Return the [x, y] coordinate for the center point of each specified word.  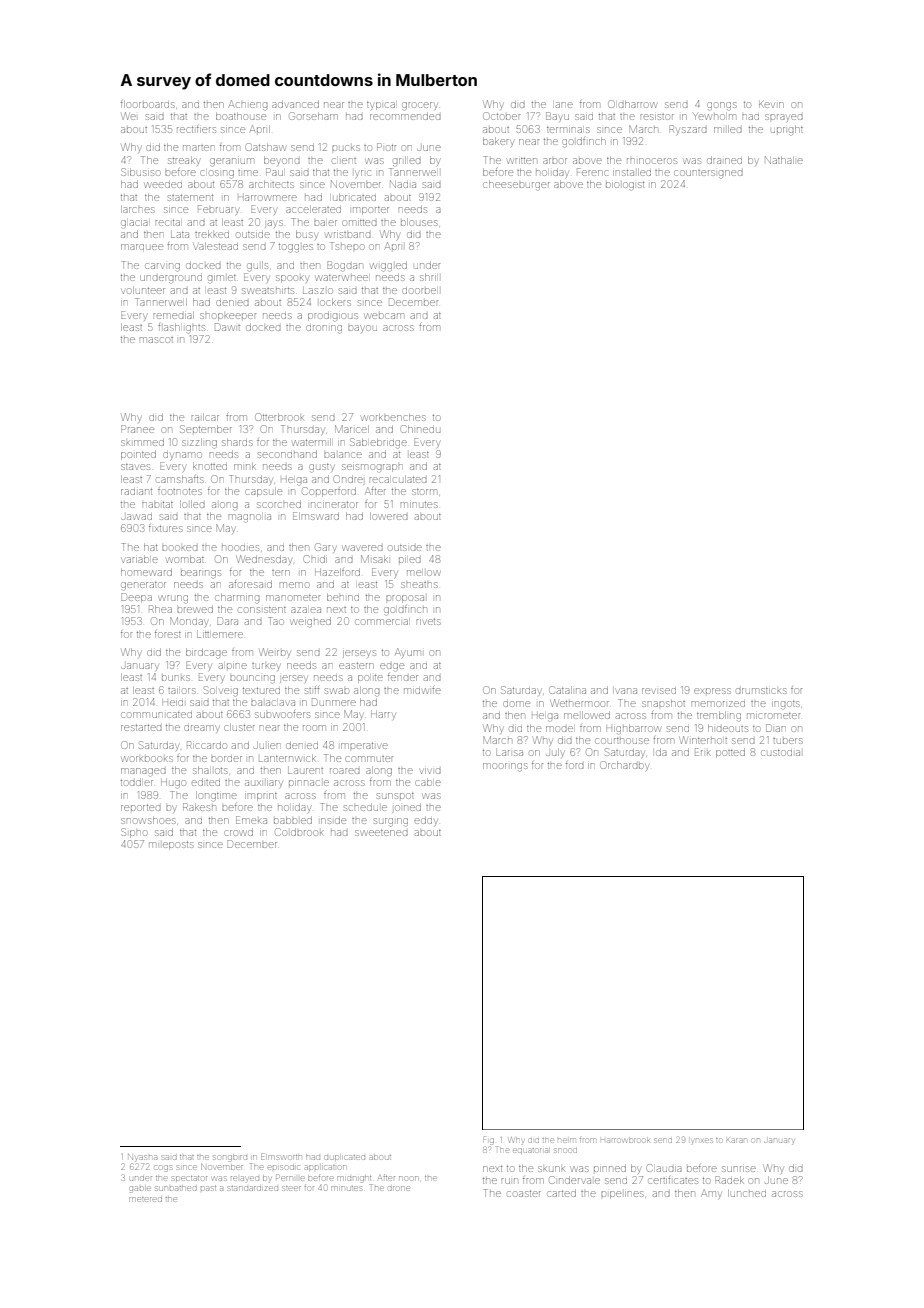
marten [198, 148]
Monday [188, 622]
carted [561, 1193]
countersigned [708, 174]
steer [291, 1188]
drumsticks [762, 691]
